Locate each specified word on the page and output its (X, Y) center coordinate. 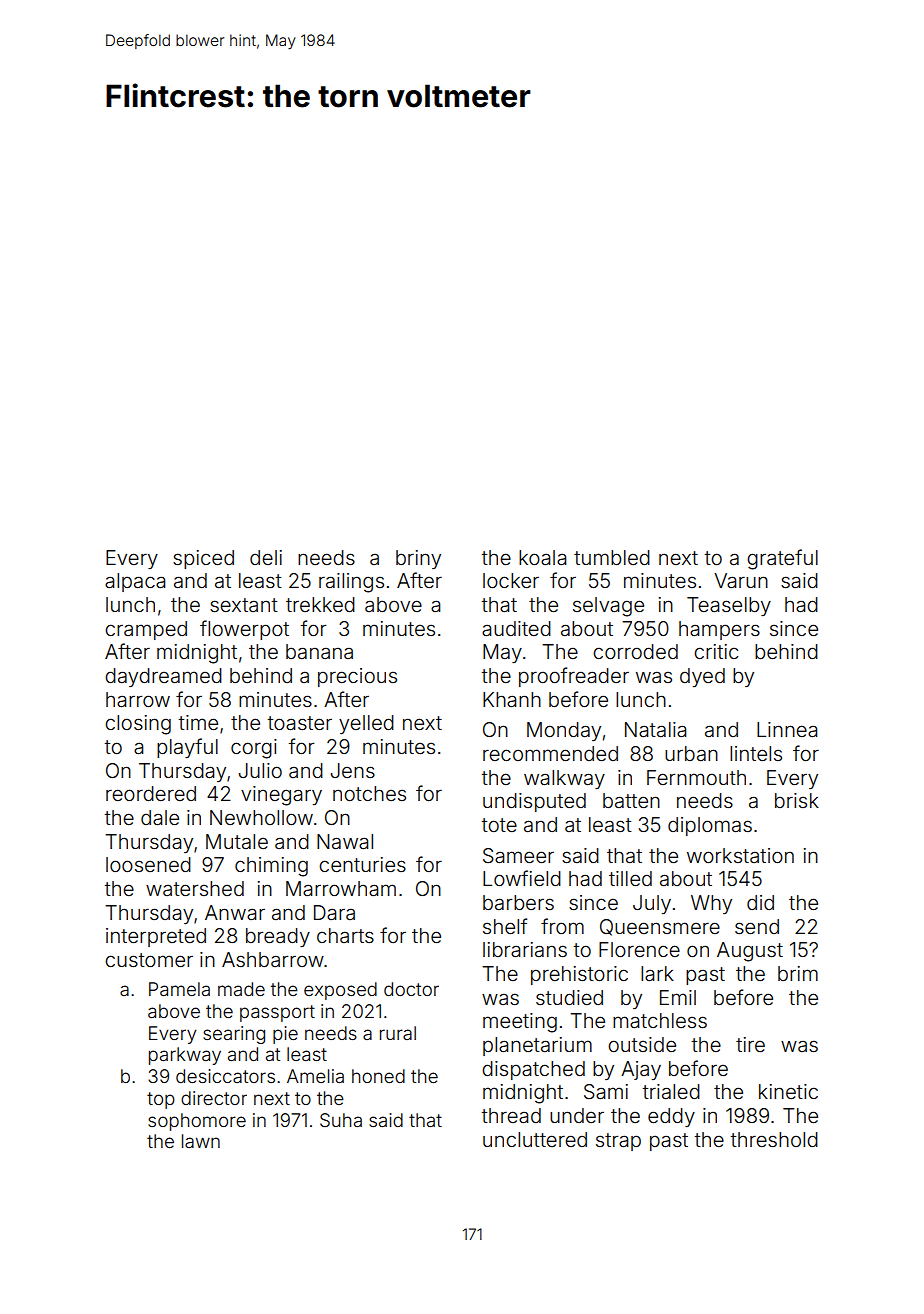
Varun (741, 580)
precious (357, 677)
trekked (320, 604)
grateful (782, 559)
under (577, 1115)
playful (187, 748)
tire (750, 1044)
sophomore (197, 1122)
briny (418, 559)
